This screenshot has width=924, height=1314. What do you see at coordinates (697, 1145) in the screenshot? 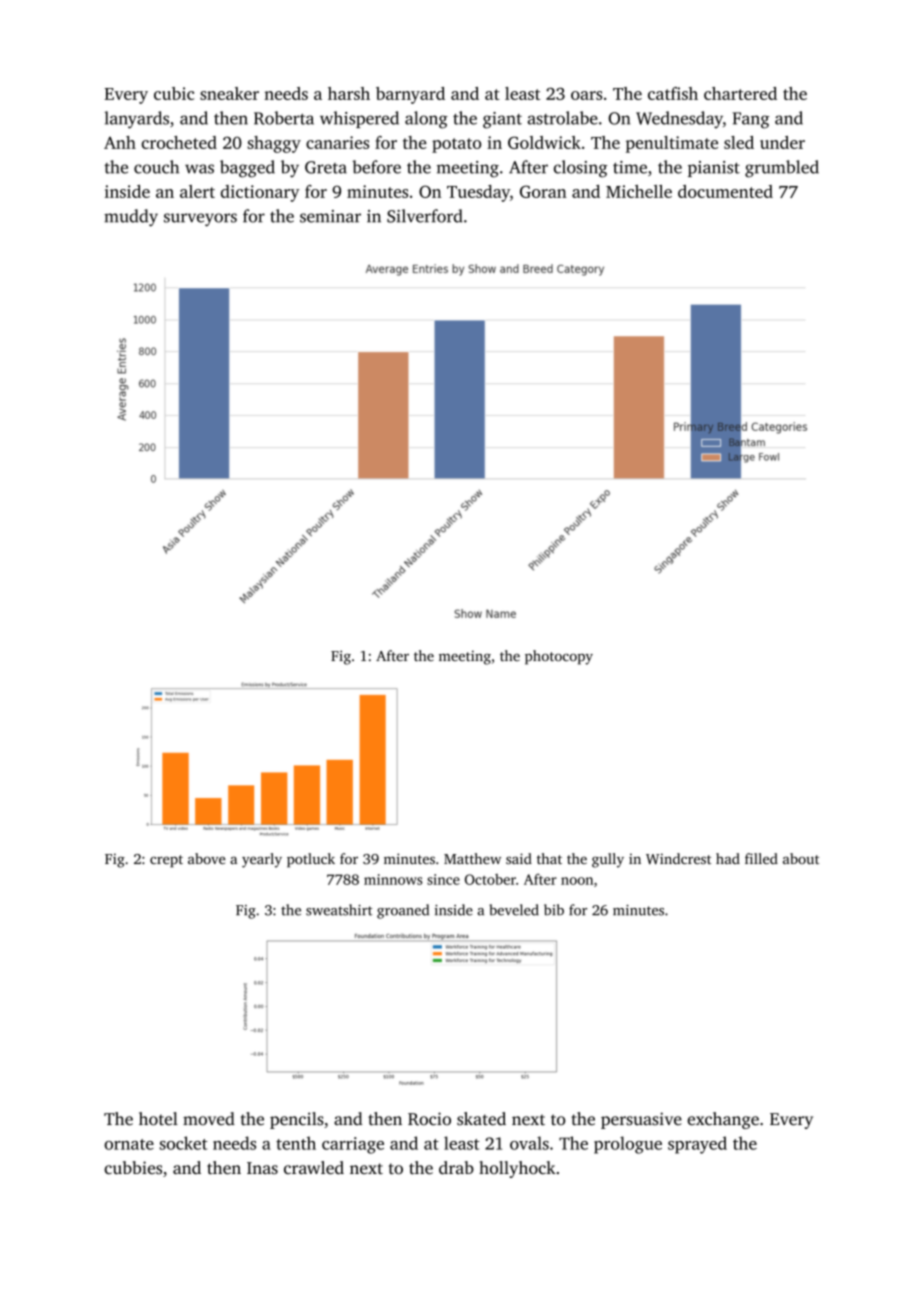
I see `sprayed` at bounding box center [697, 1145].
